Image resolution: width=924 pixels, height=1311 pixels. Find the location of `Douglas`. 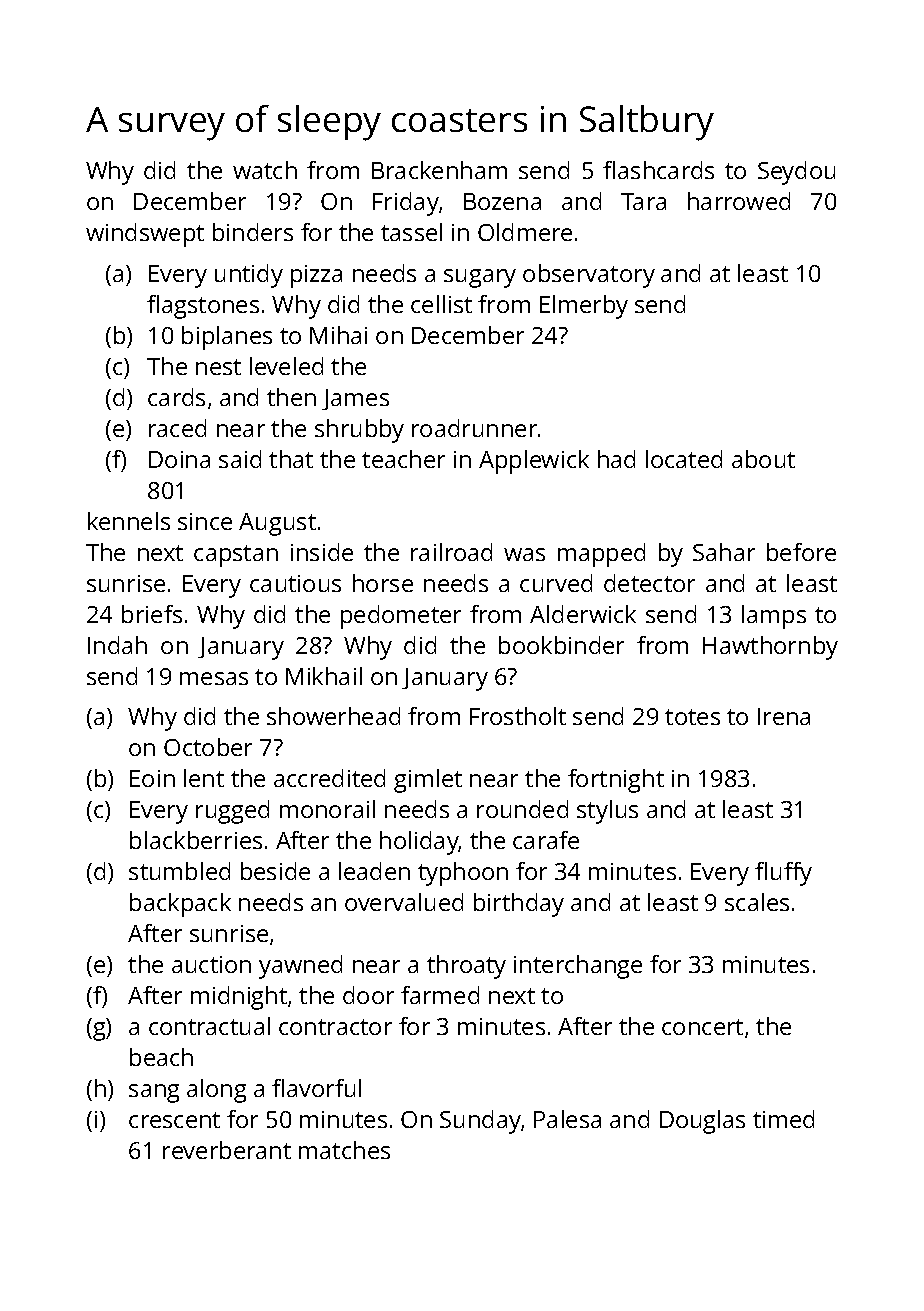

Douglas is located at coordinates (702, 1122).
